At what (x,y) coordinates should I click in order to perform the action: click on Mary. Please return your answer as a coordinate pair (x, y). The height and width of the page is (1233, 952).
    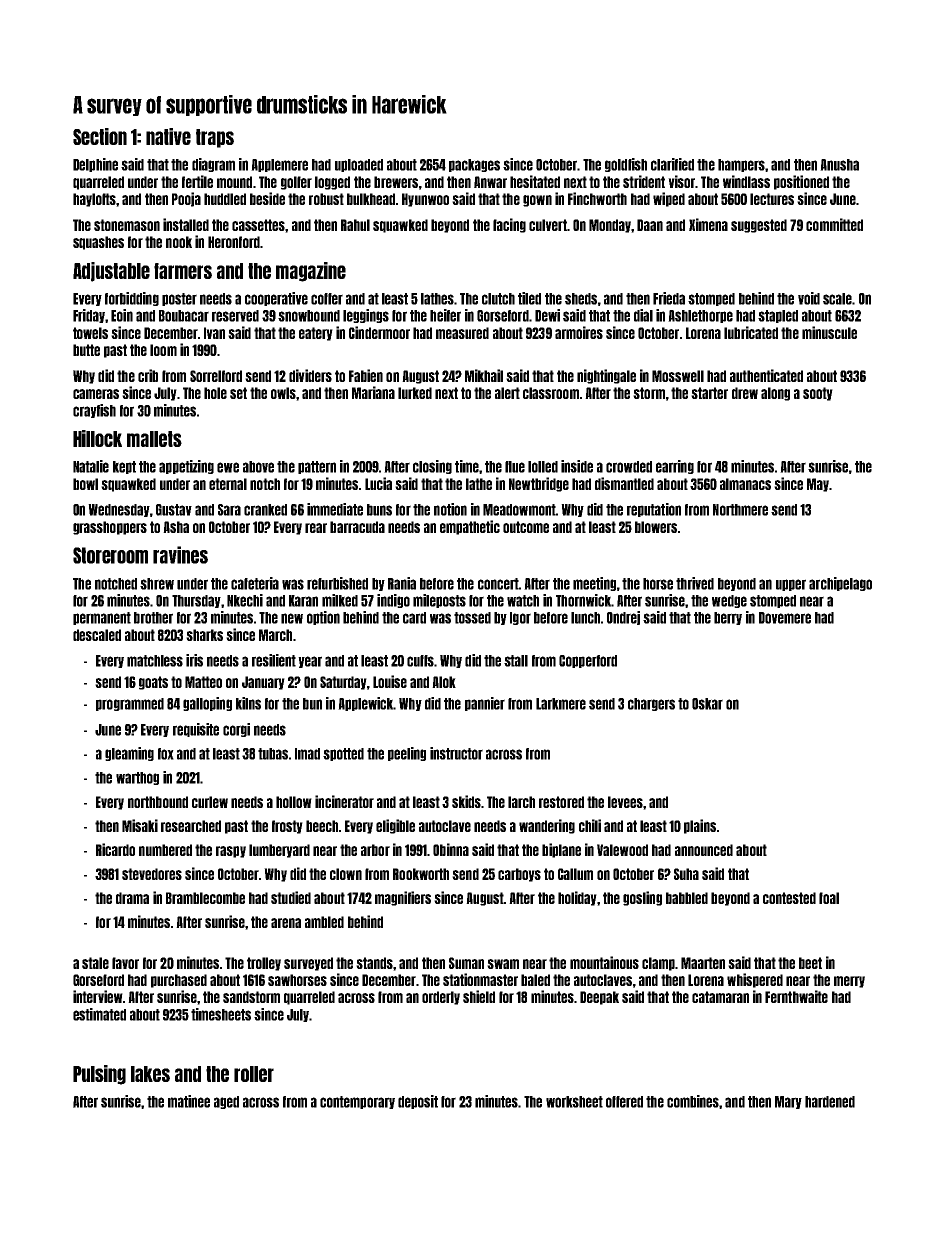
    Looking at the image, I should click on (788, 1102).
